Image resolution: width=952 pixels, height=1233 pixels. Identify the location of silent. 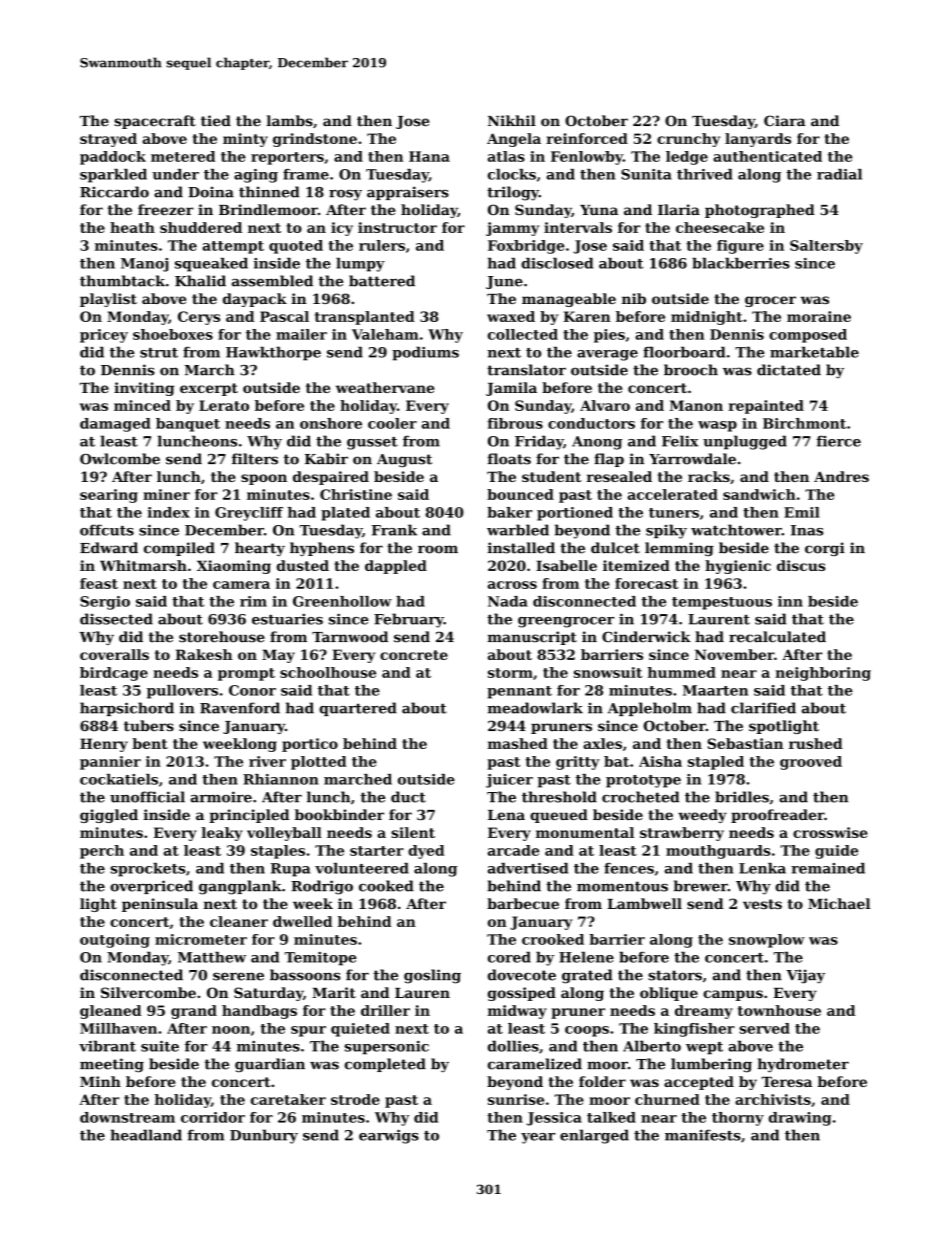
(413, 832).
